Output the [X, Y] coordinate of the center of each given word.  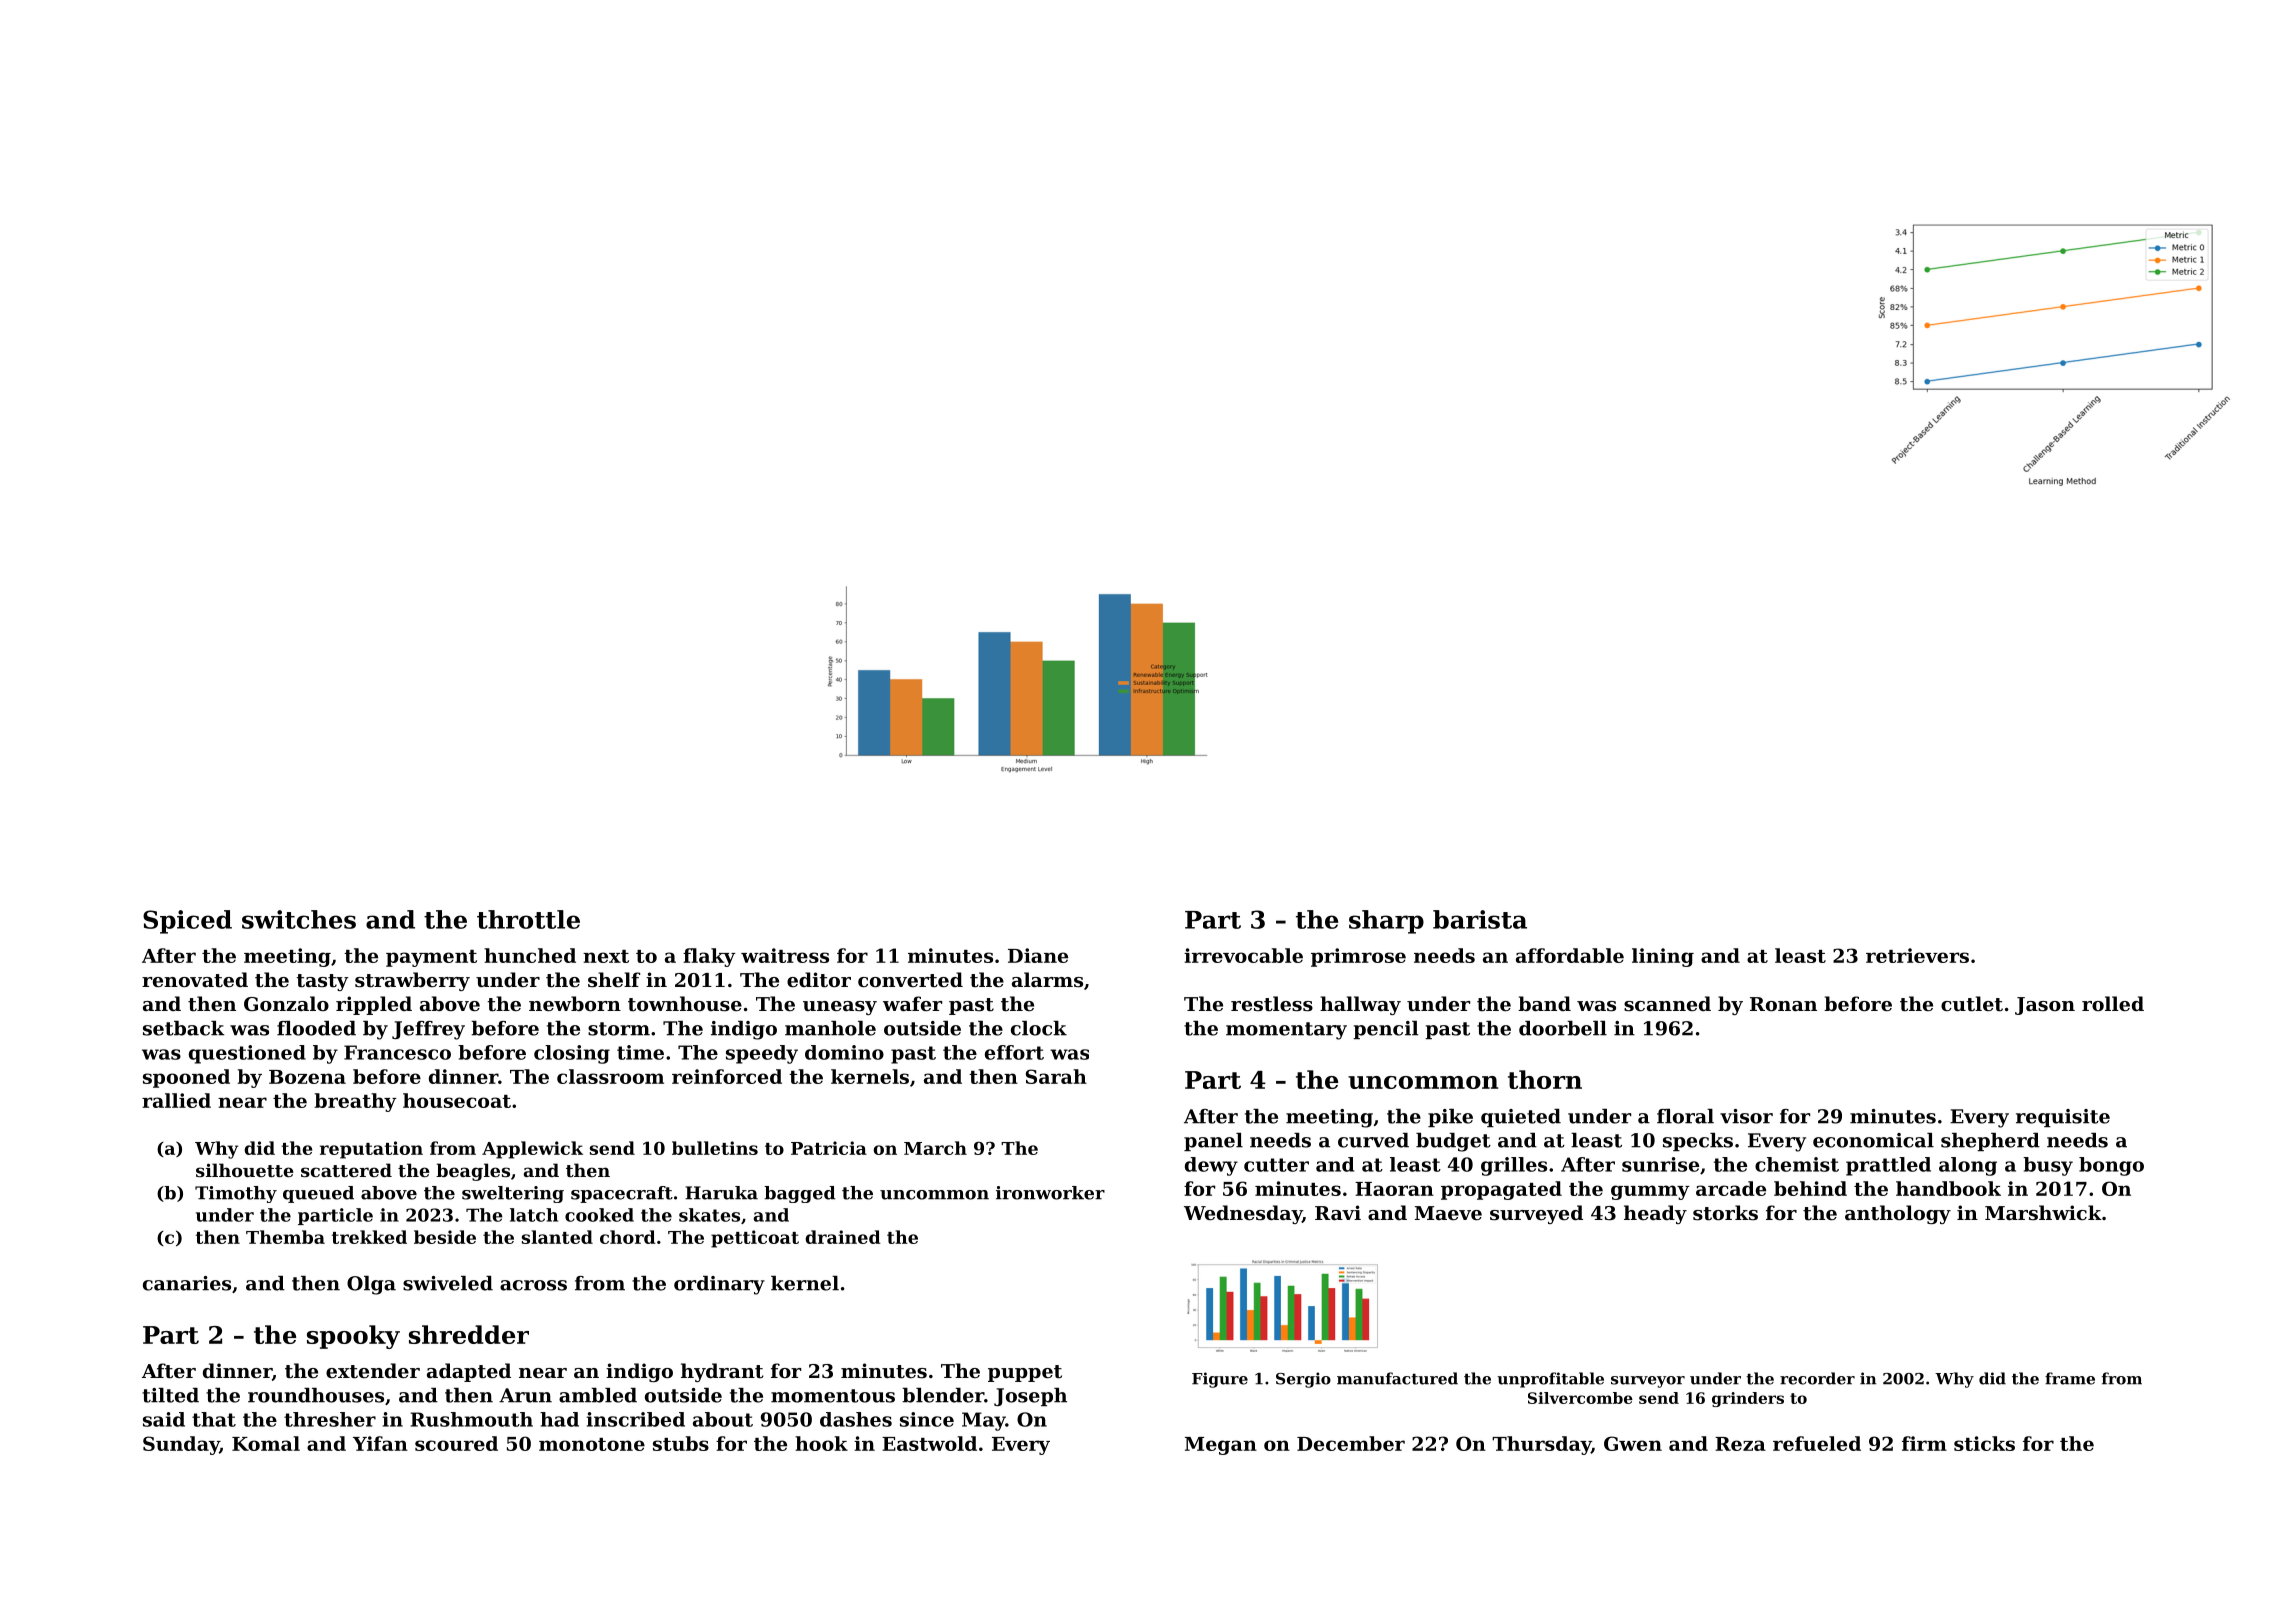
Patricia [829, 1148]
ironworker [1050, 1193]
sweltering [513, 1194]
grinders [1748, 1399]
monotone [592, 1444]
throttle [528, 919]
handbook [1948, 1188]
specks [1698, 1142]
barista [1480, 919]
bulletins [715, 1148]
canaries [187, 1283]
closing [572, 1054]
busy [2048, 1166]
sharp [1386, 922]
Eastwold [929, 1443]
